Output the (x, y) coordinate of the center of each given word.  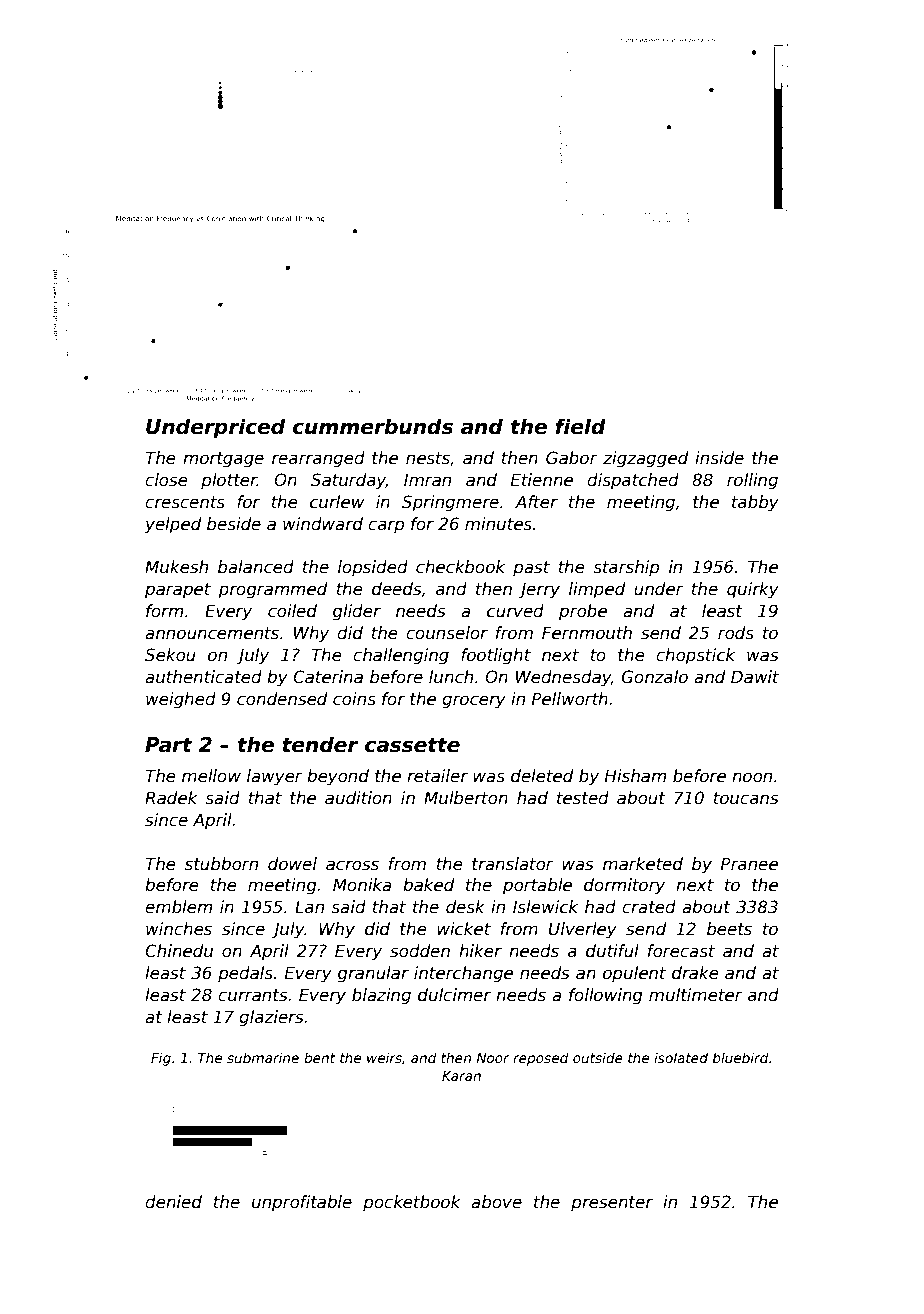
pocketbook (412, 1203)
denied (173, 1202)
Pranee (749, 864)
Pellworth (570, 699)
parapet (178, 591)
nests (428, 458)
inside (719, 458)
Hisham (635, 776)
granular (373, 974)
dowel (292, 864)
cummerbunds (372, 426)
